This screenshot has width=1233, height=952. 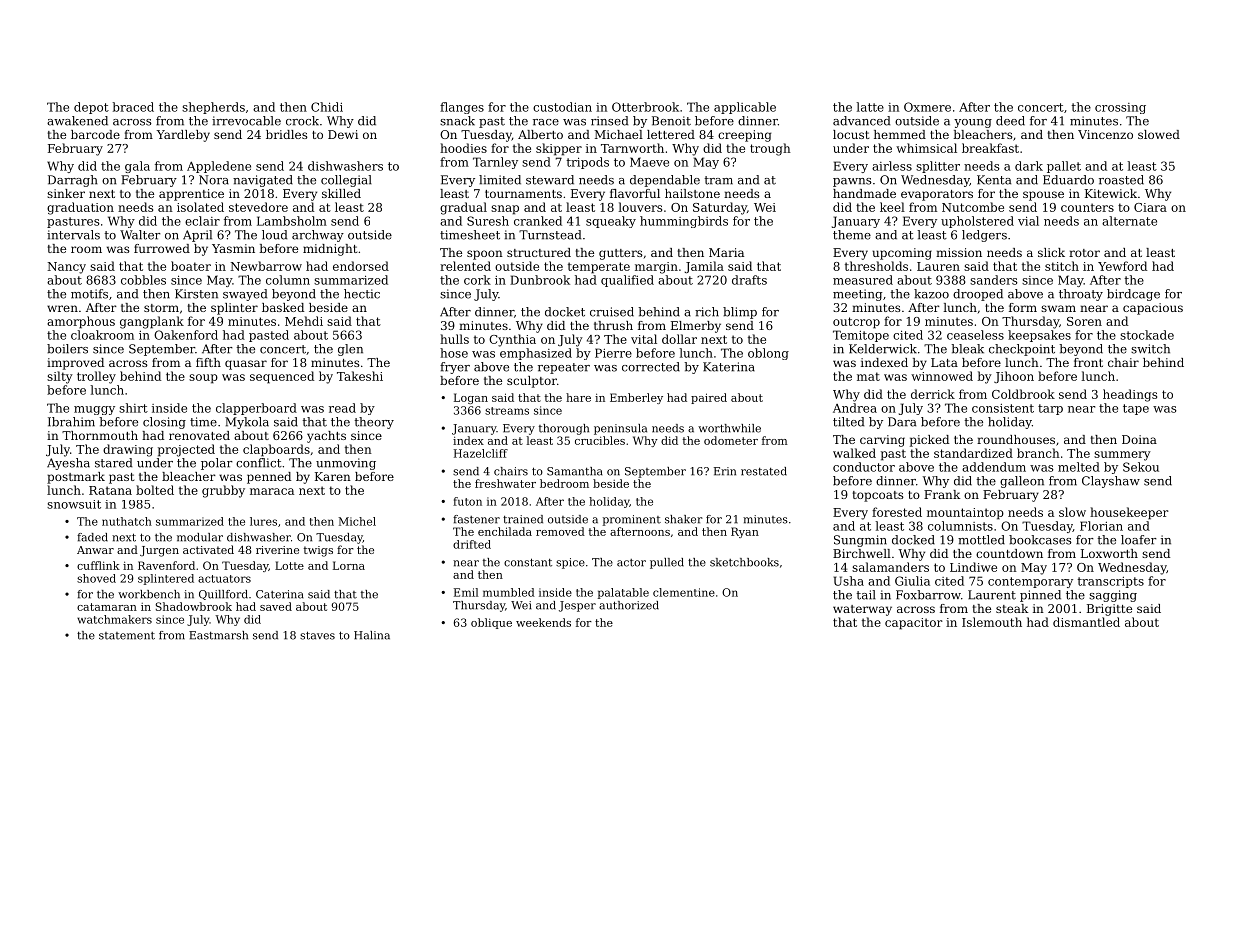 I want to click on Eastmarsh, so click(x=218, y=635).
